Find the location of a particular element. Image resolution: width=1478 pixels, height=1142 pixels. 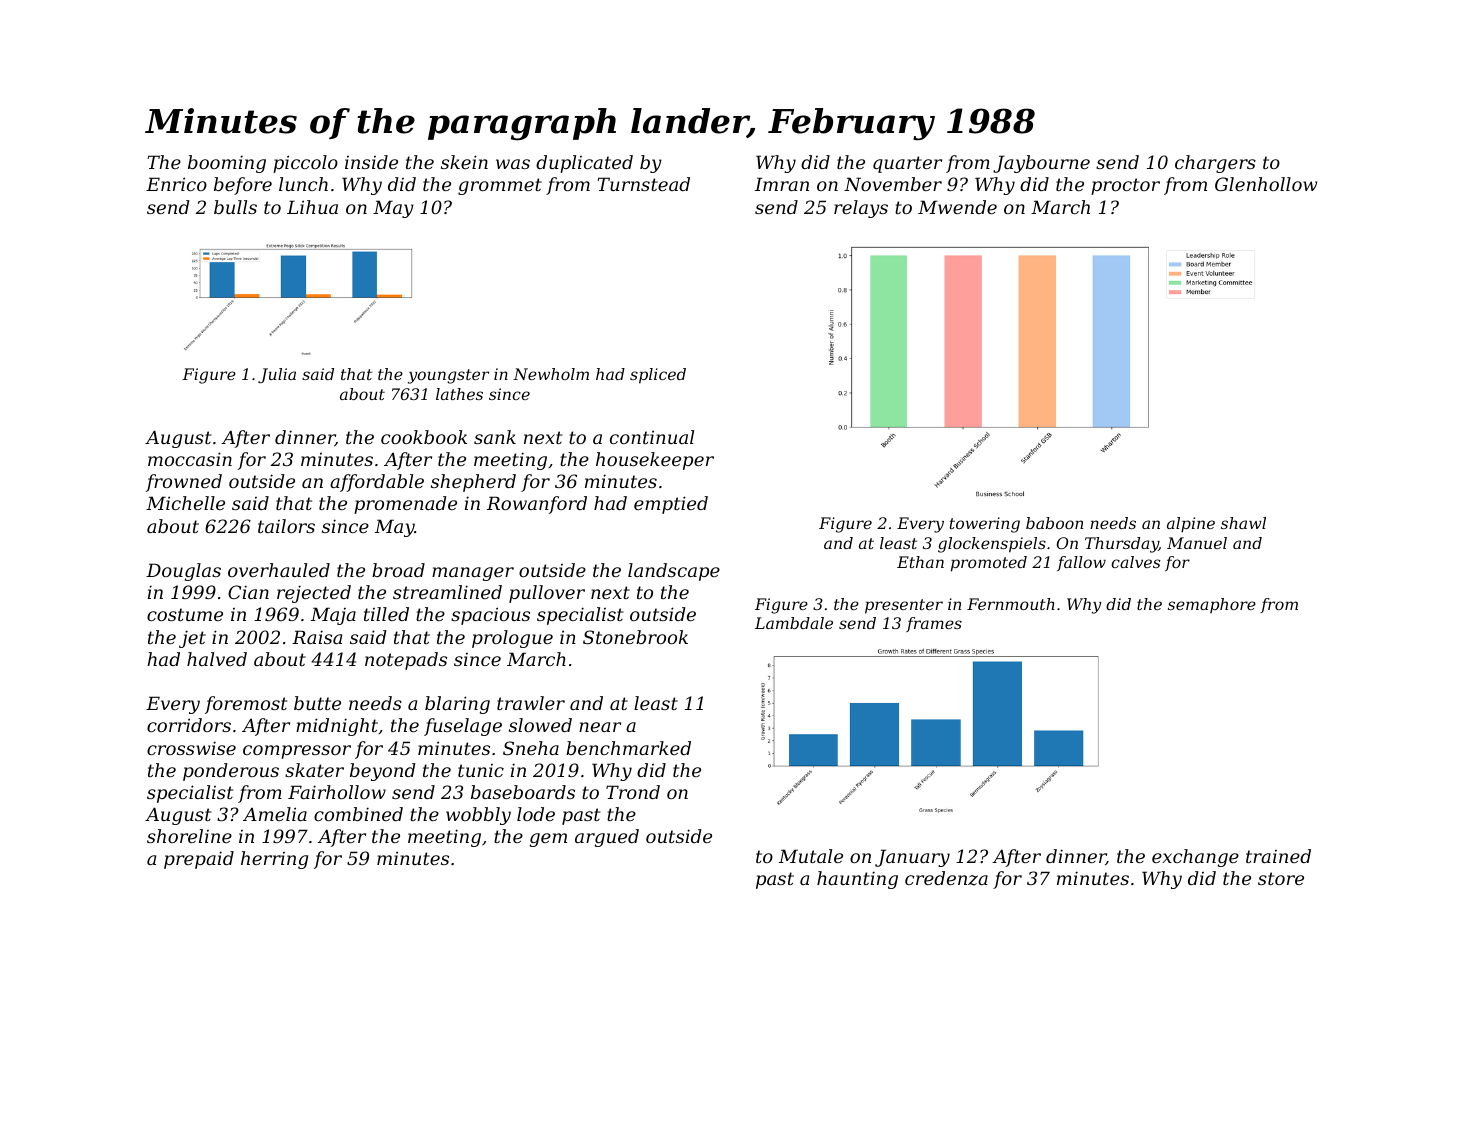

haunting is located at coordinates (857, 880).
